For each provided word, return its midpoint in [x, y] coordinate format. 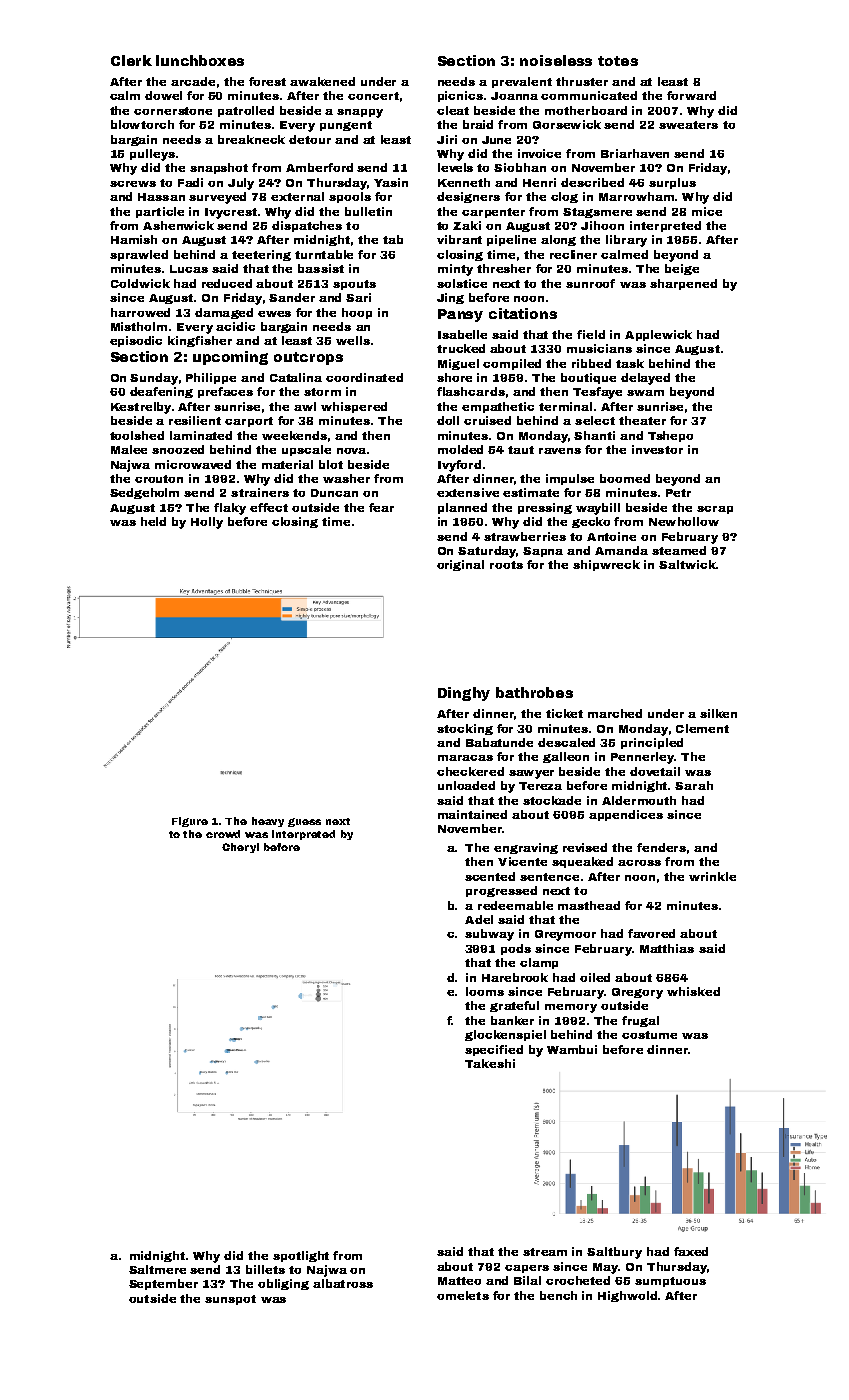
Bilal [527, 1280]
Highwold [627, 1296]
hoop [357, 313]
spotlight [301, 1256]
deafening [161, 392]
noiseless [556, 60]
